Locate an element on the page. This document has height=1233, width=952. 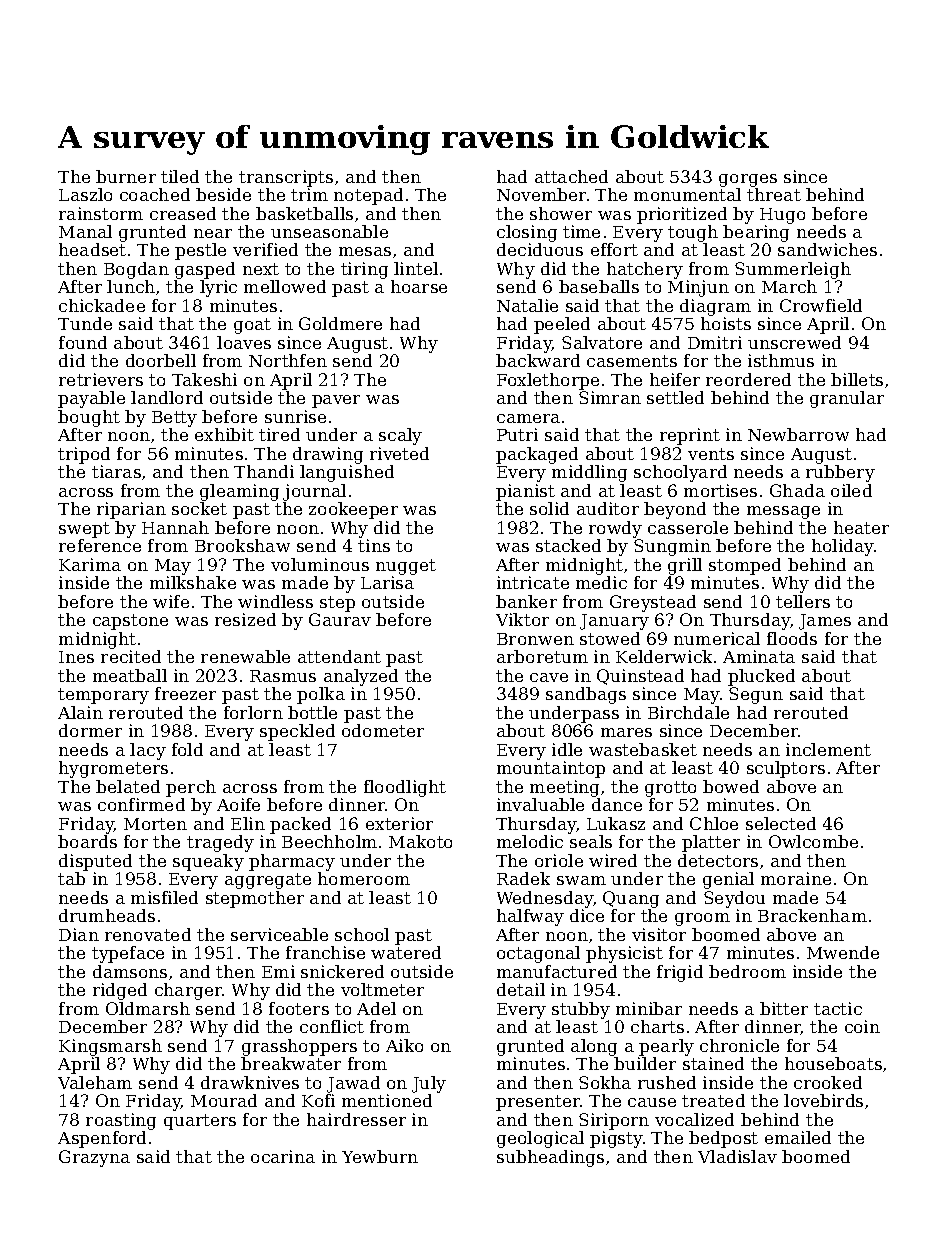
isthmus is located at coordinates (781, 360).
